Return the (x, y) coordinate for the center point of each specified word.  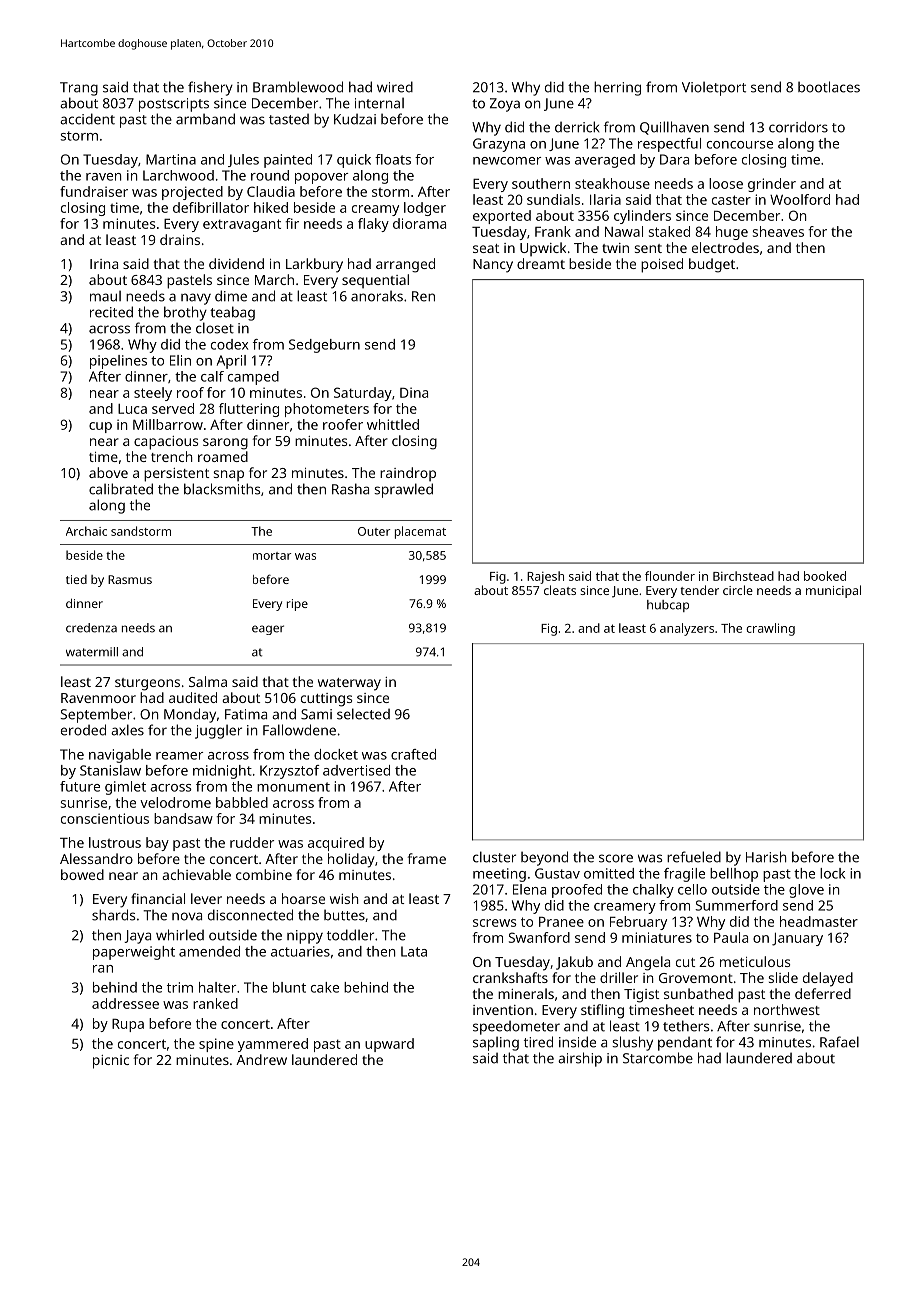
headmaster (819, 921)
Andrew (261, 1059)
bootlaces (829, 87)
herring (617, 88)
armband (205, 119)
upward (389, 1045)
